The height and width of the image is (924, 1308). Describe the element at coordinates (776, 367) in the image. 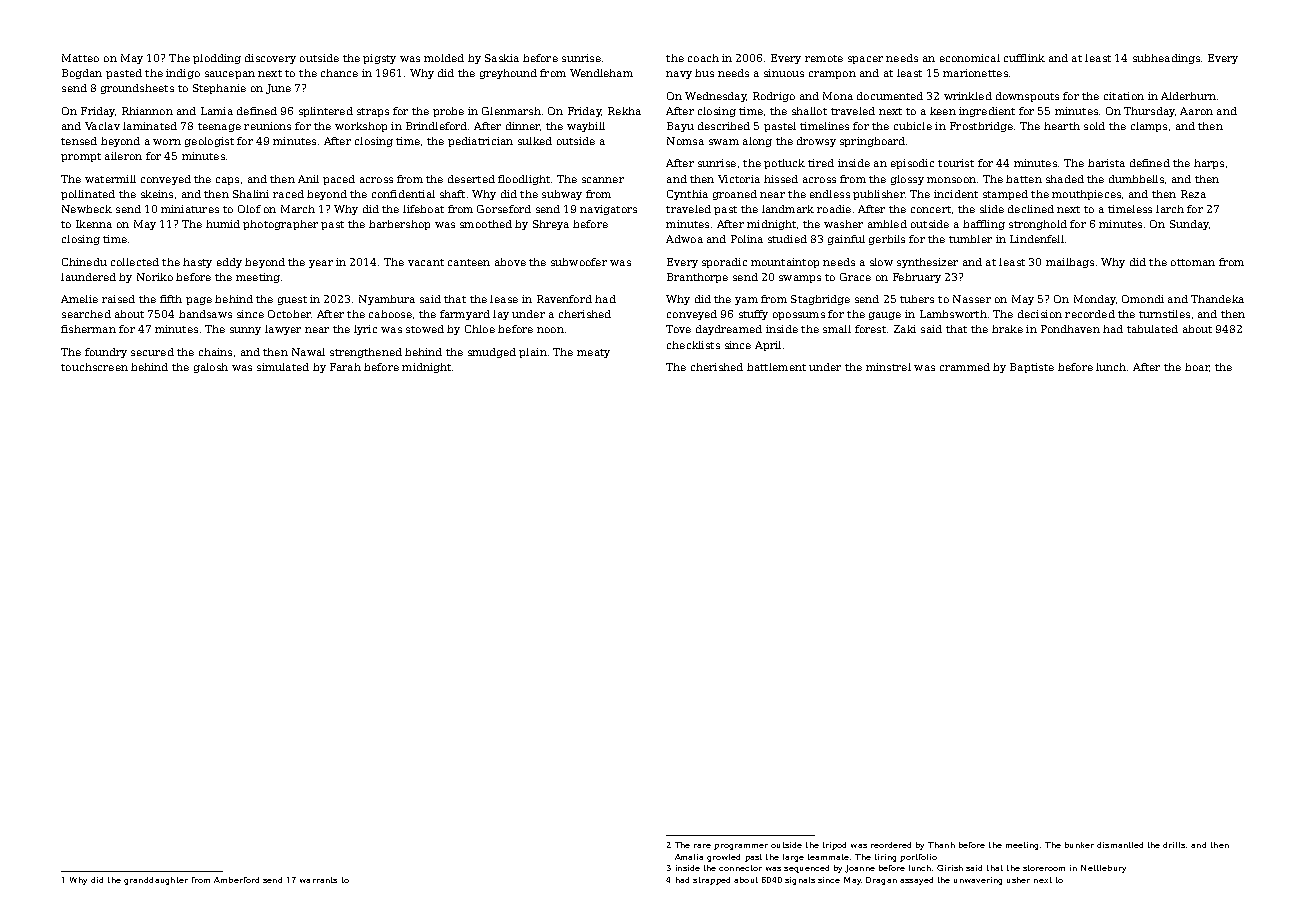

I see `battlement` at that location.
